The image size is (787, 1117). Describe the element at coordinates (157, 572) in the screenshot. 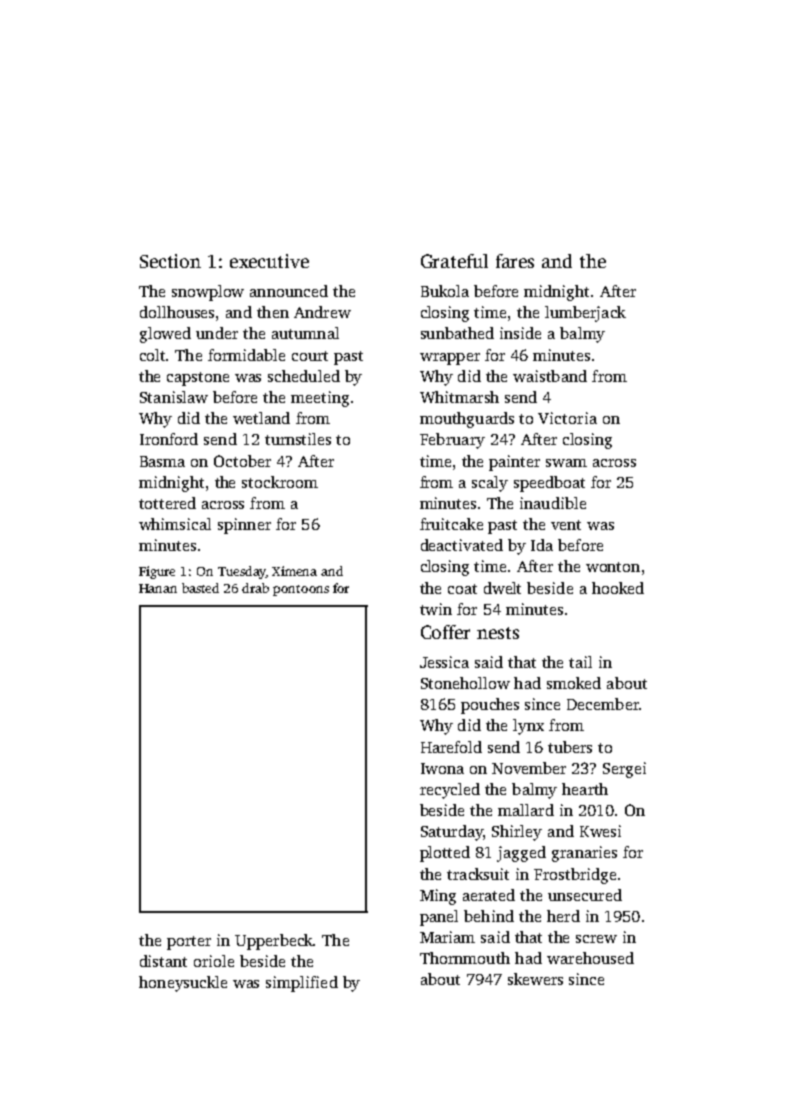

I see `Figure` at that location.
